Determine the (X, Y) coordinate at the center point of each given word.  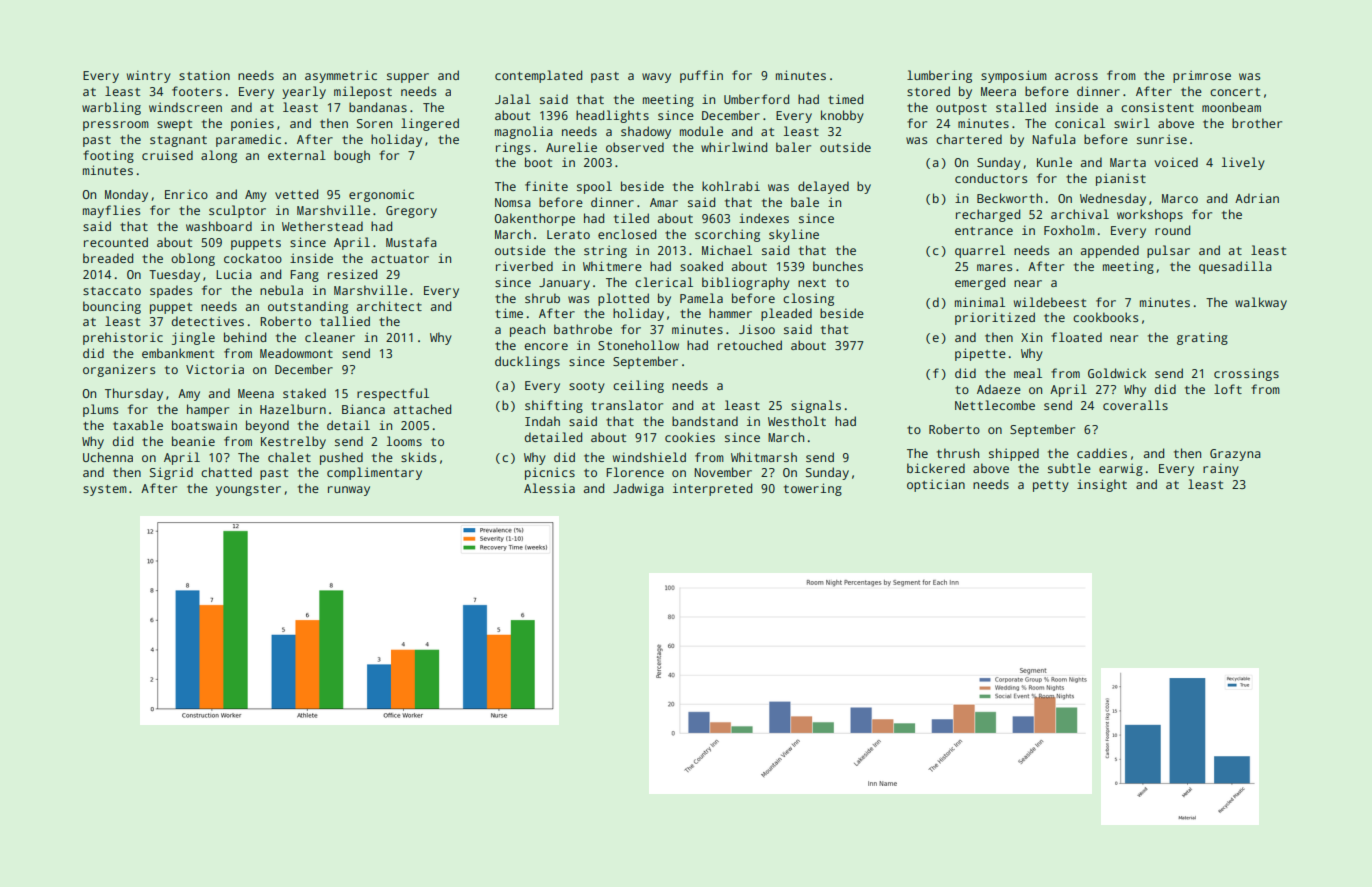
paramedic (248, 140)
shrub (542, 298)
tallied (345, 321)
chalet (289, 457)
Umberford (756, 99)
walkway (1261, 303)
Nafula (1054, 139)
